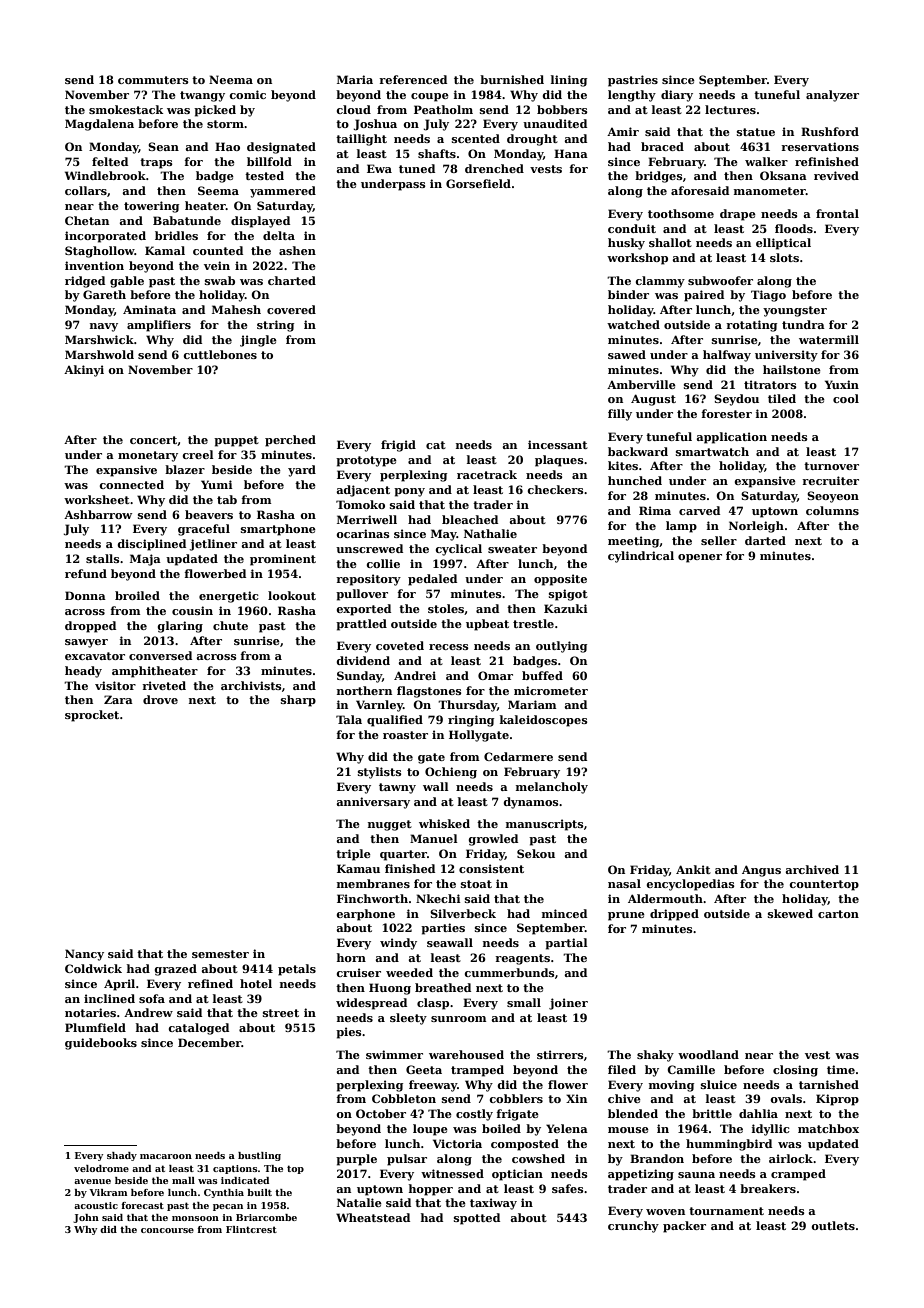 The width and height of the screenshot is (924, 1308). I want to click on windy, so click(398, 944).
